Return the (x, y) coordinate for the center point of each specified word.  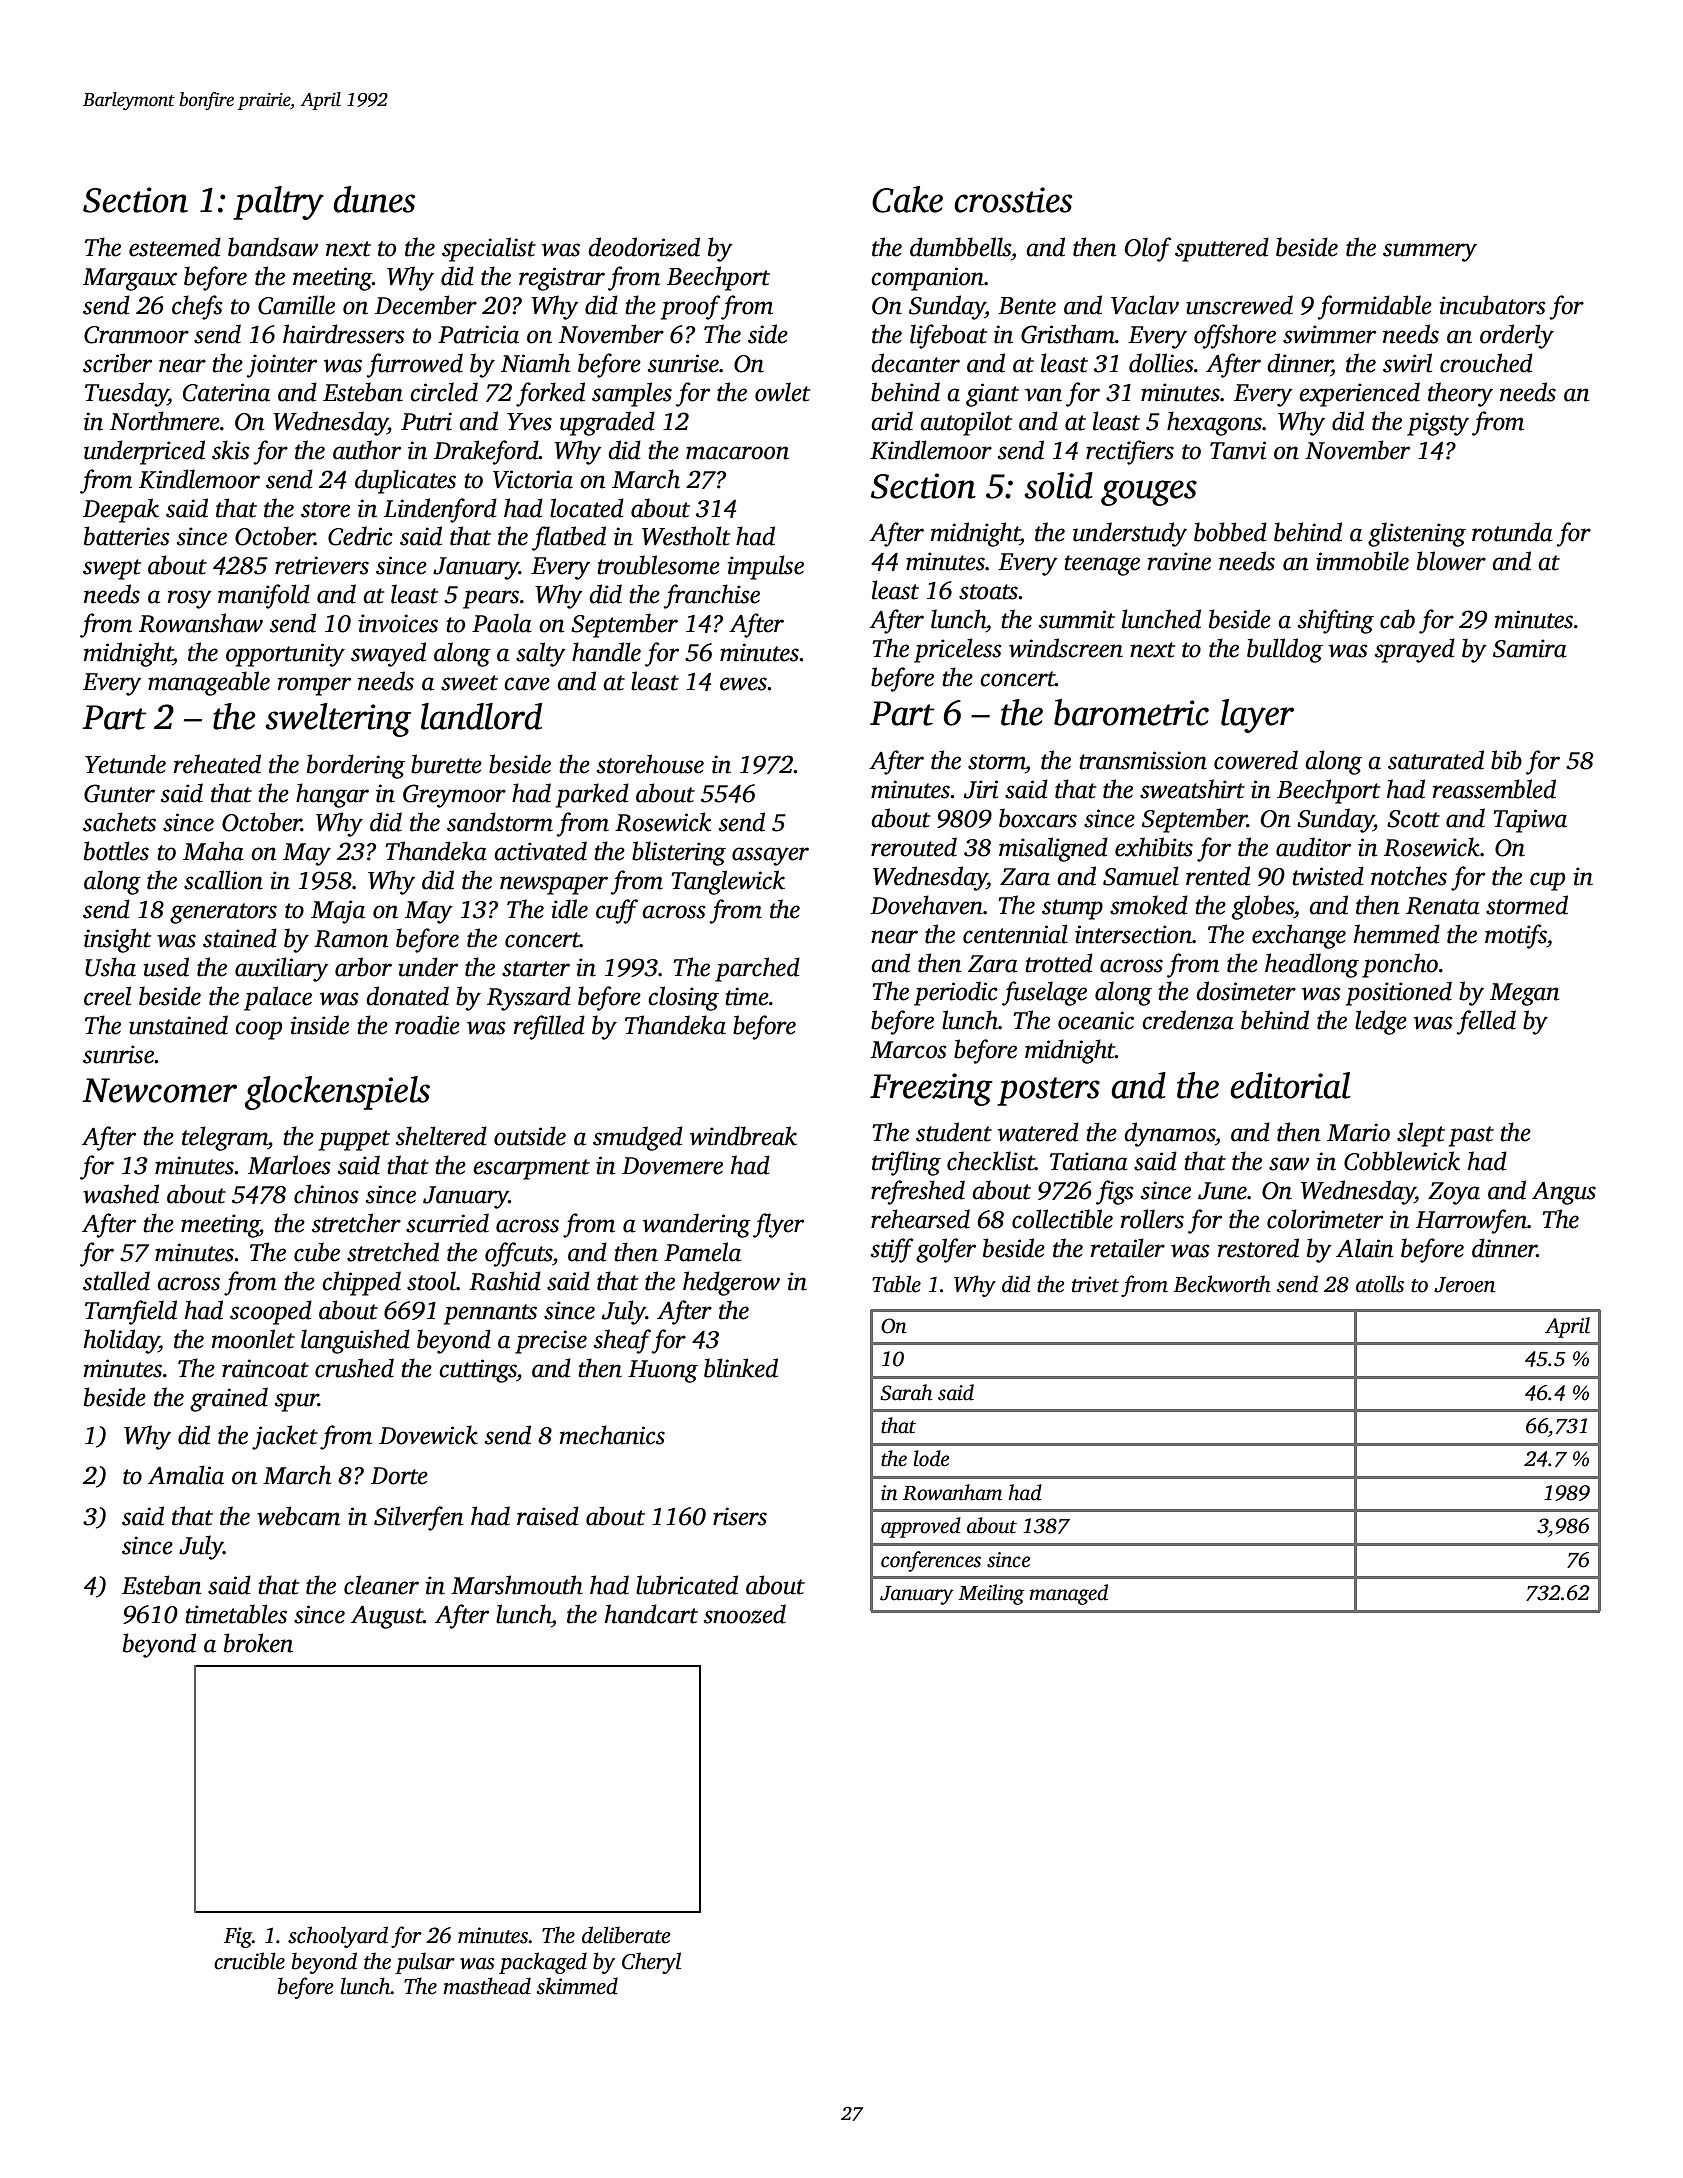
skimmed (577, 1986)
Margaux (130, 279)
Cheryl (651, 1963)
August (387, 1617)
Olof (1148, 249)
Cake (907, 199)
